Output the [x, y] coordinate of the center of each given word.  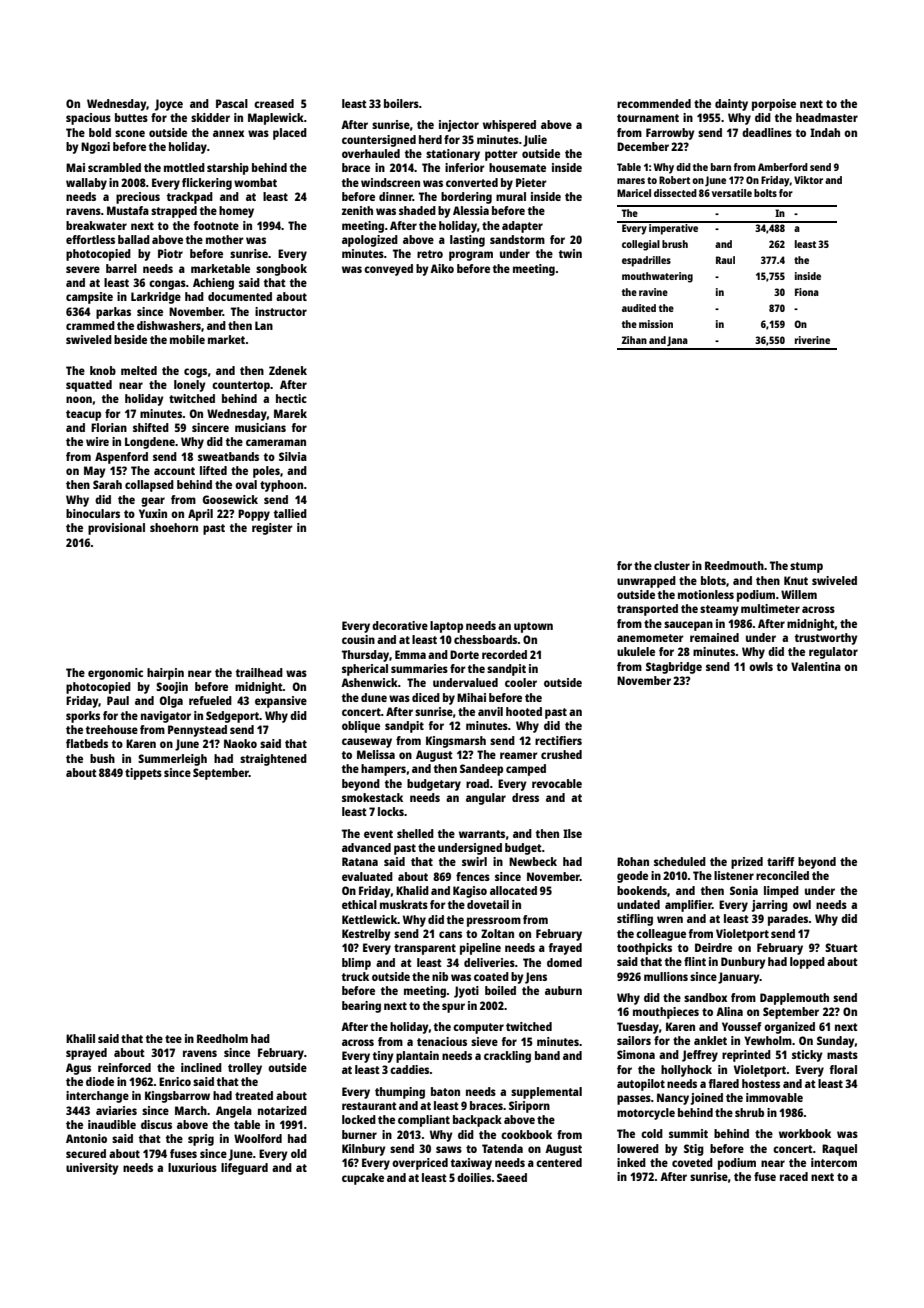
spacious [88, 119]
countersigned [379, 141]
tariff [780, 861]
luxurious [192, 1167]
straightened [273, 760]
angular [486, 799]
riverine [812, 340]
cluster [672, 565]
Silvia [293, 456]
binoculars [93, 513]
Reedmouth [734, 565]
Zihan [634, 340]
